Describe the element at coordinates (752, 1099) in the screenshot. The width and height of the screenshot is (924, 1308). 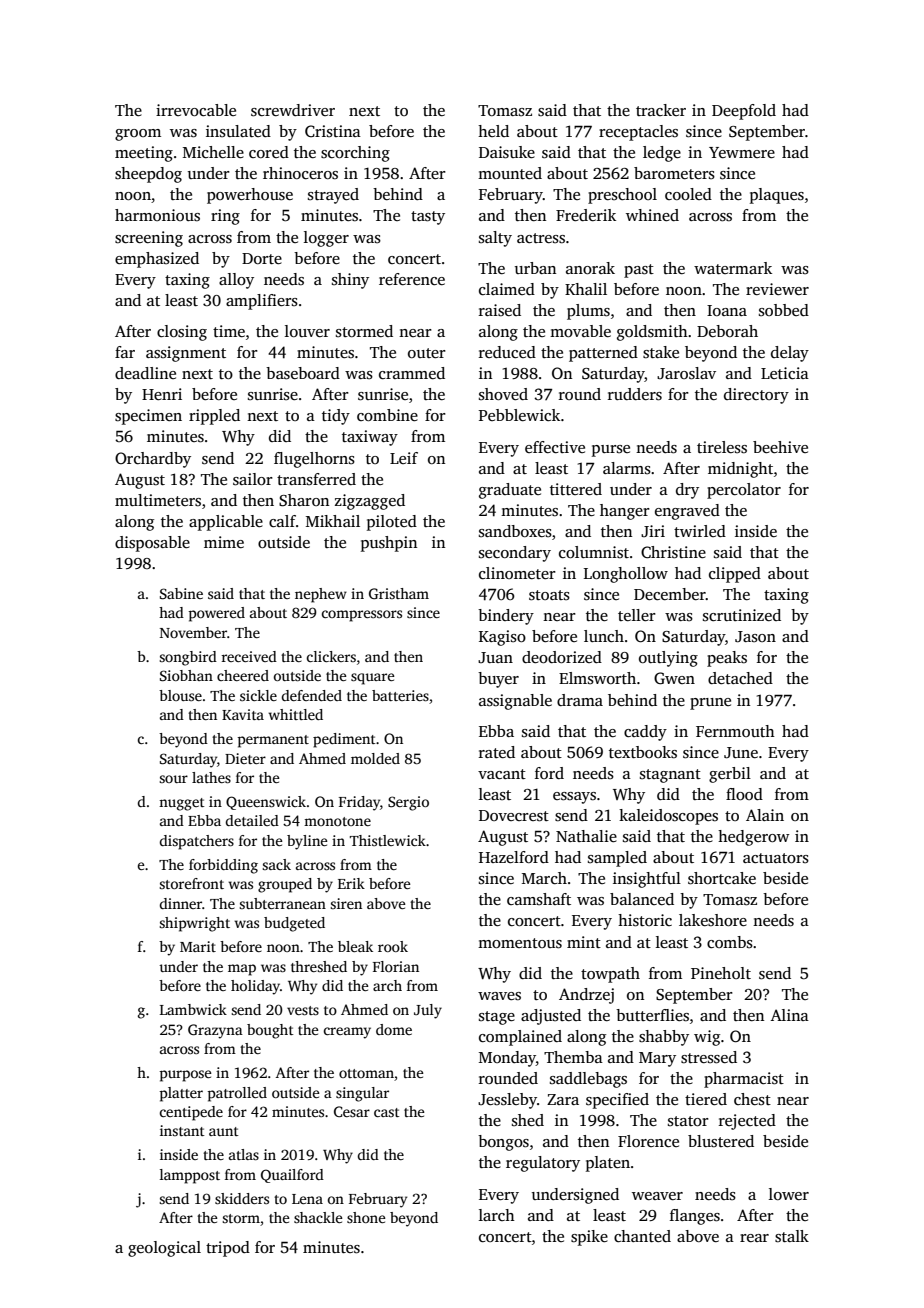
I see `chest` at that location.
